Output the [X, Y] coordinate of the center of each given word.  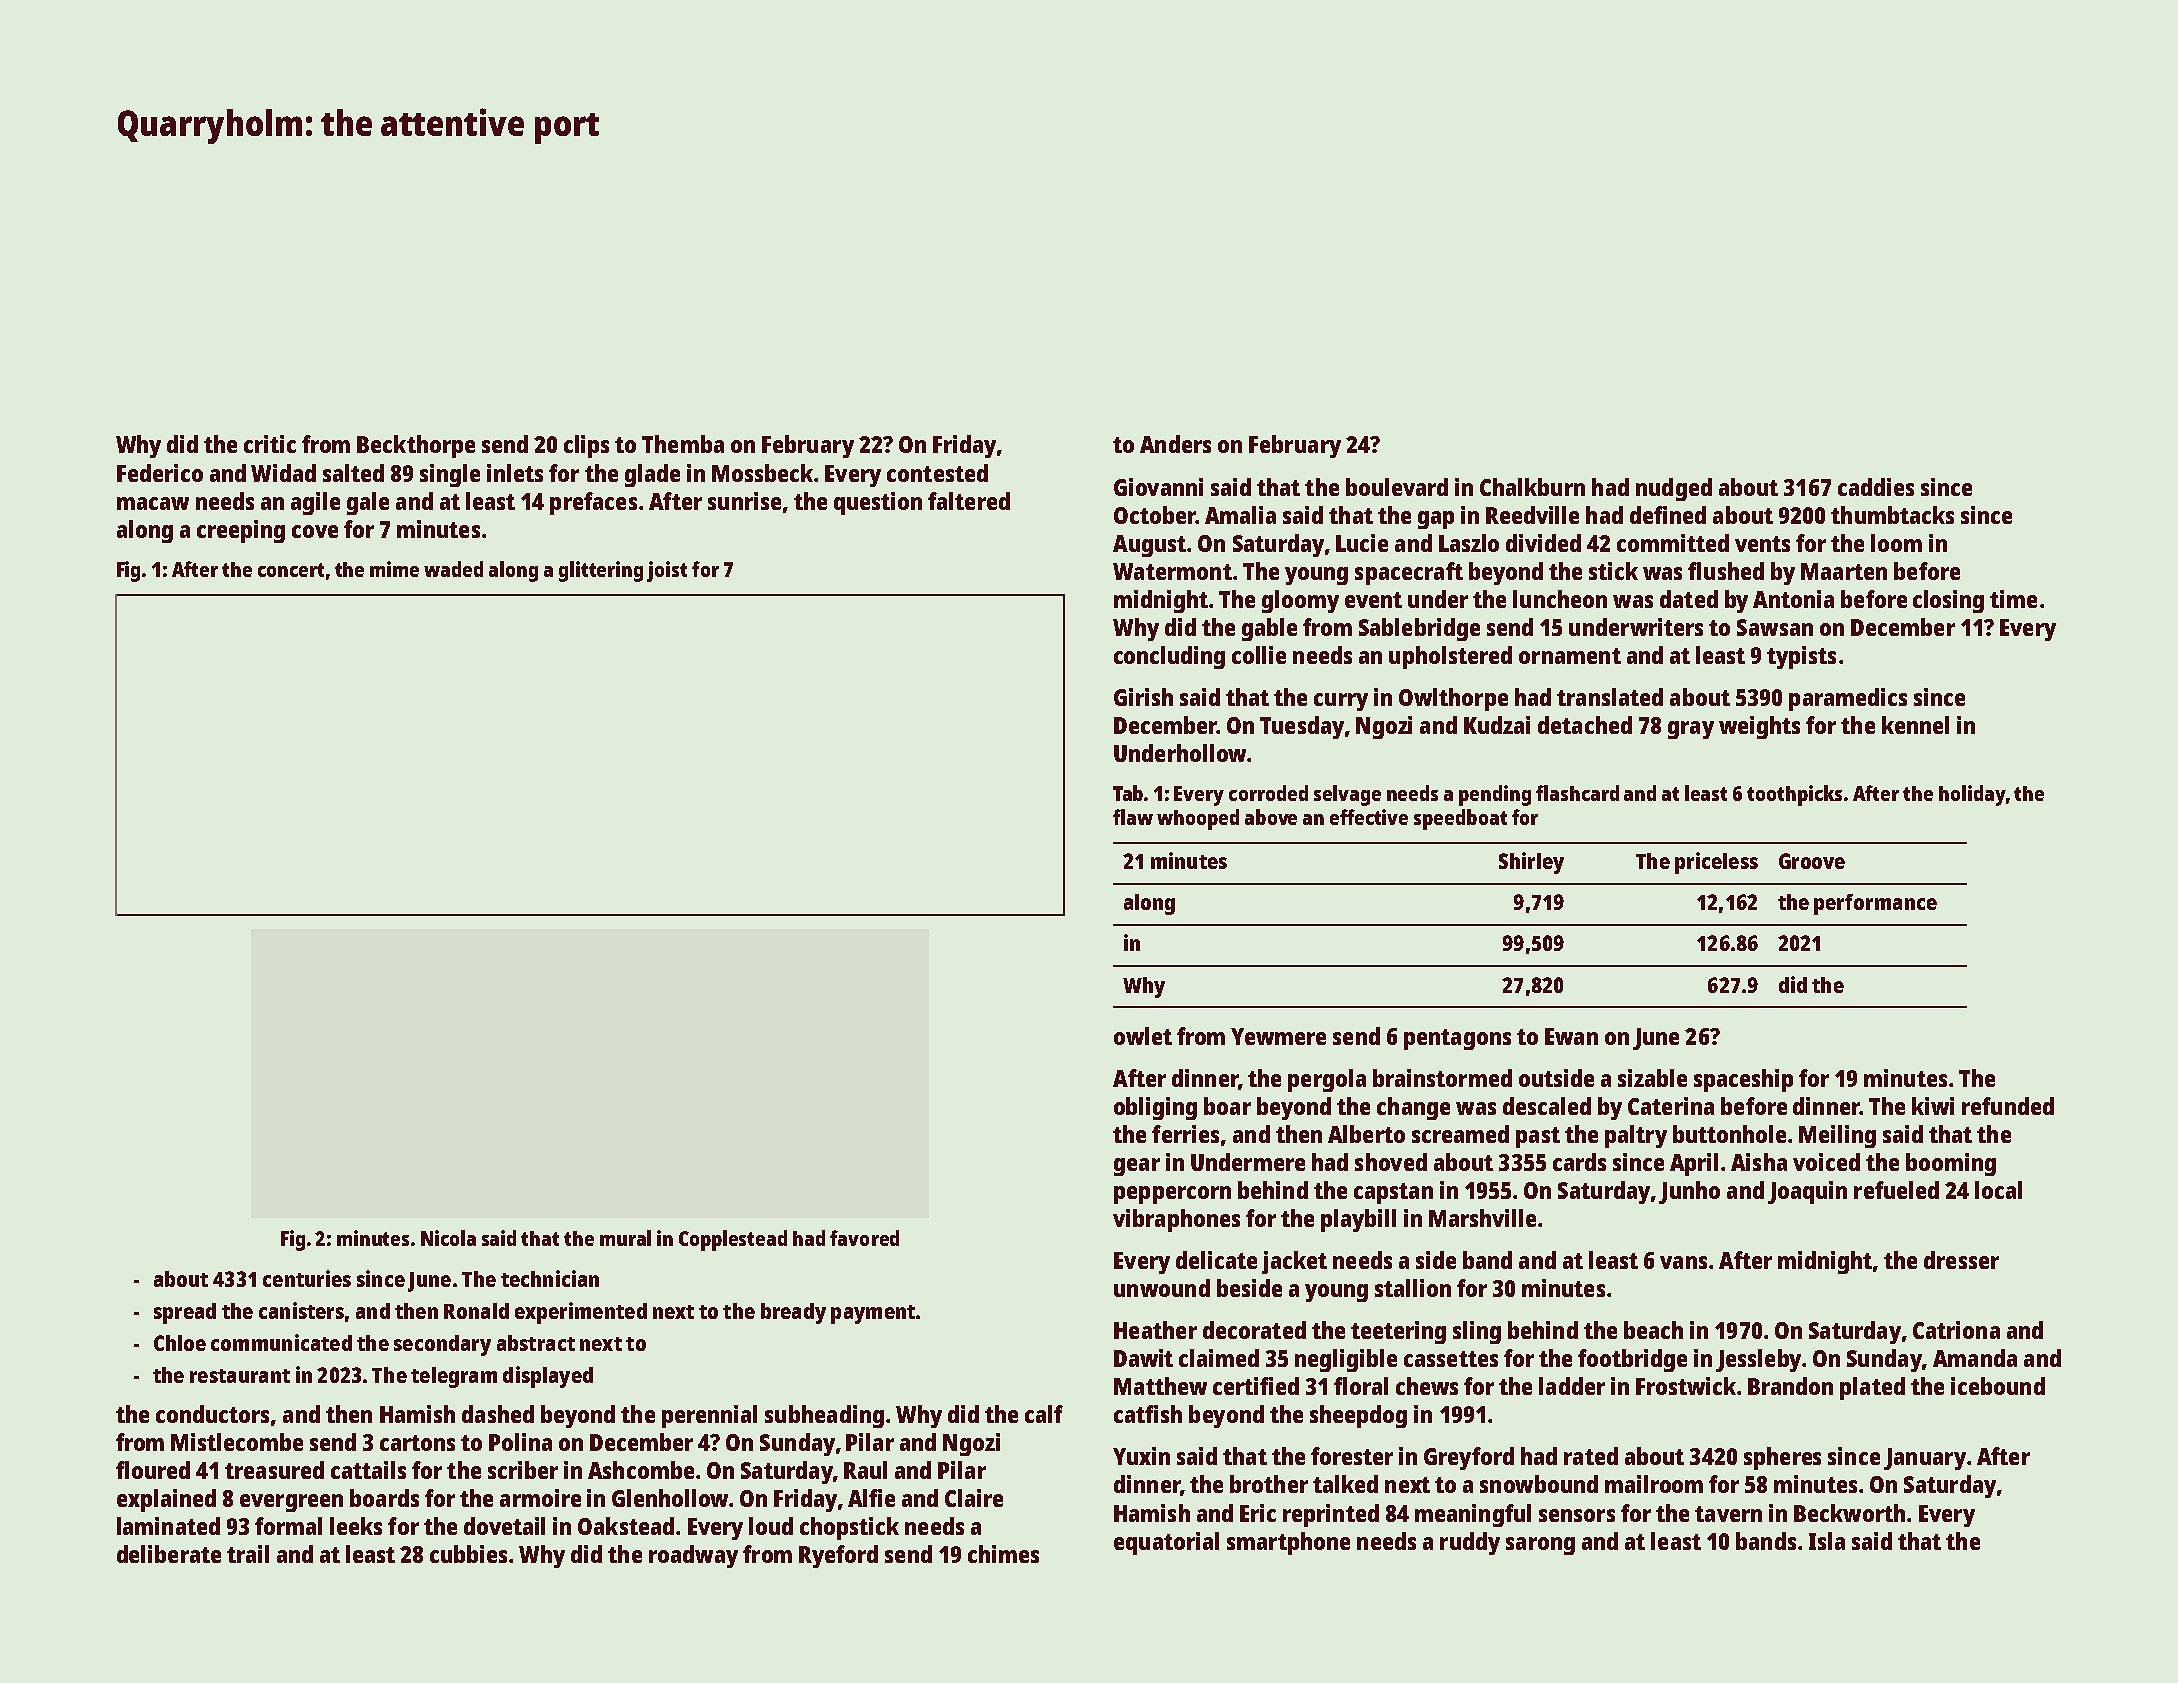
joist [667, 571]
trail [248, 1554]
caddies [1876, 487]
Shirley [1531, 863]
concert [291, 570]
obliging [1155, 1108]
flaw [1133, 817]
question [878, 503]
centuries [307, 1278]
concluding [1169, 657]
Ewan [1571, 1036]
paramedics [1848, 699]
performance [1875, 904]
